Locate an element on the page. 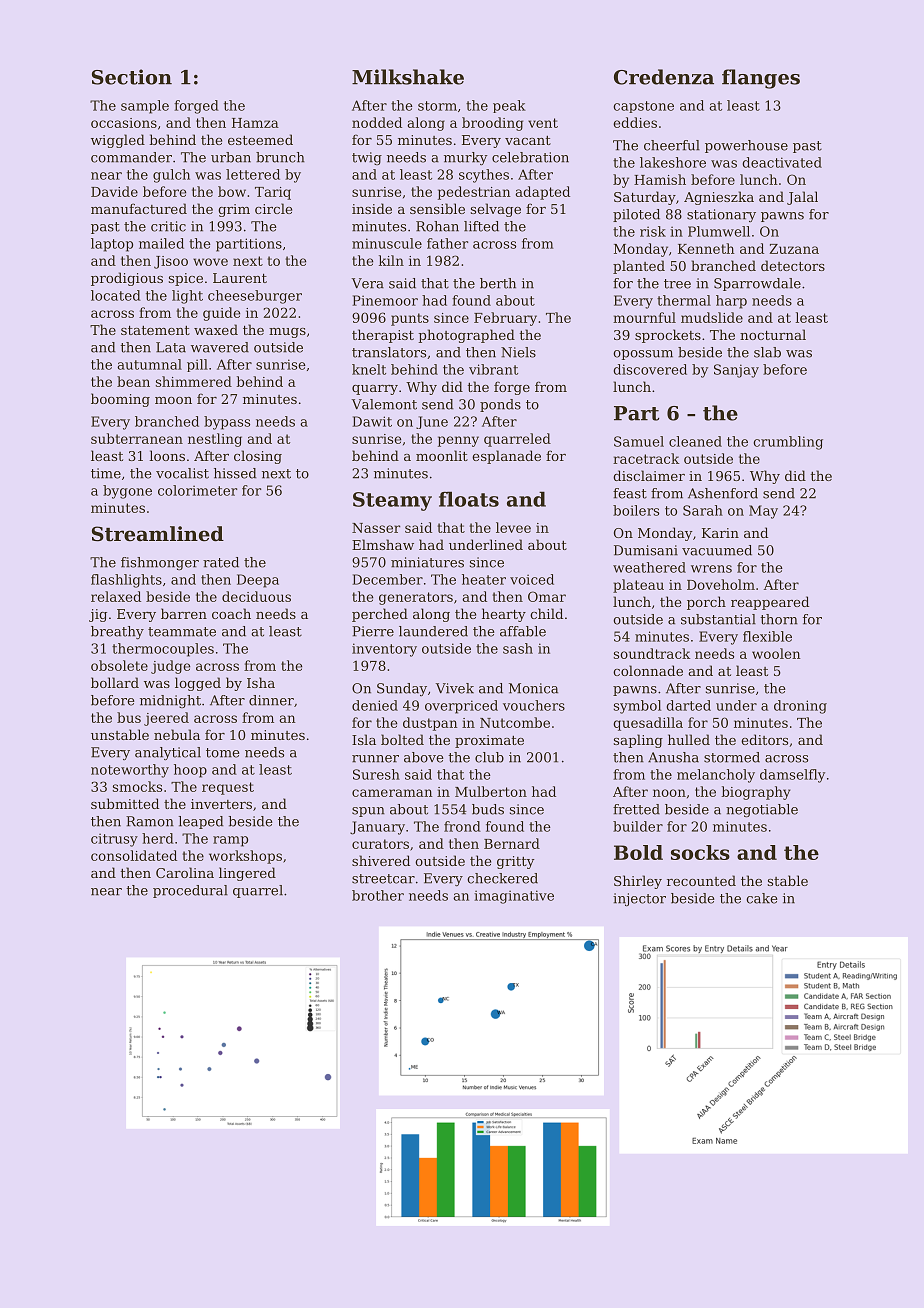  procedural is located at coordinates (190, 891).
